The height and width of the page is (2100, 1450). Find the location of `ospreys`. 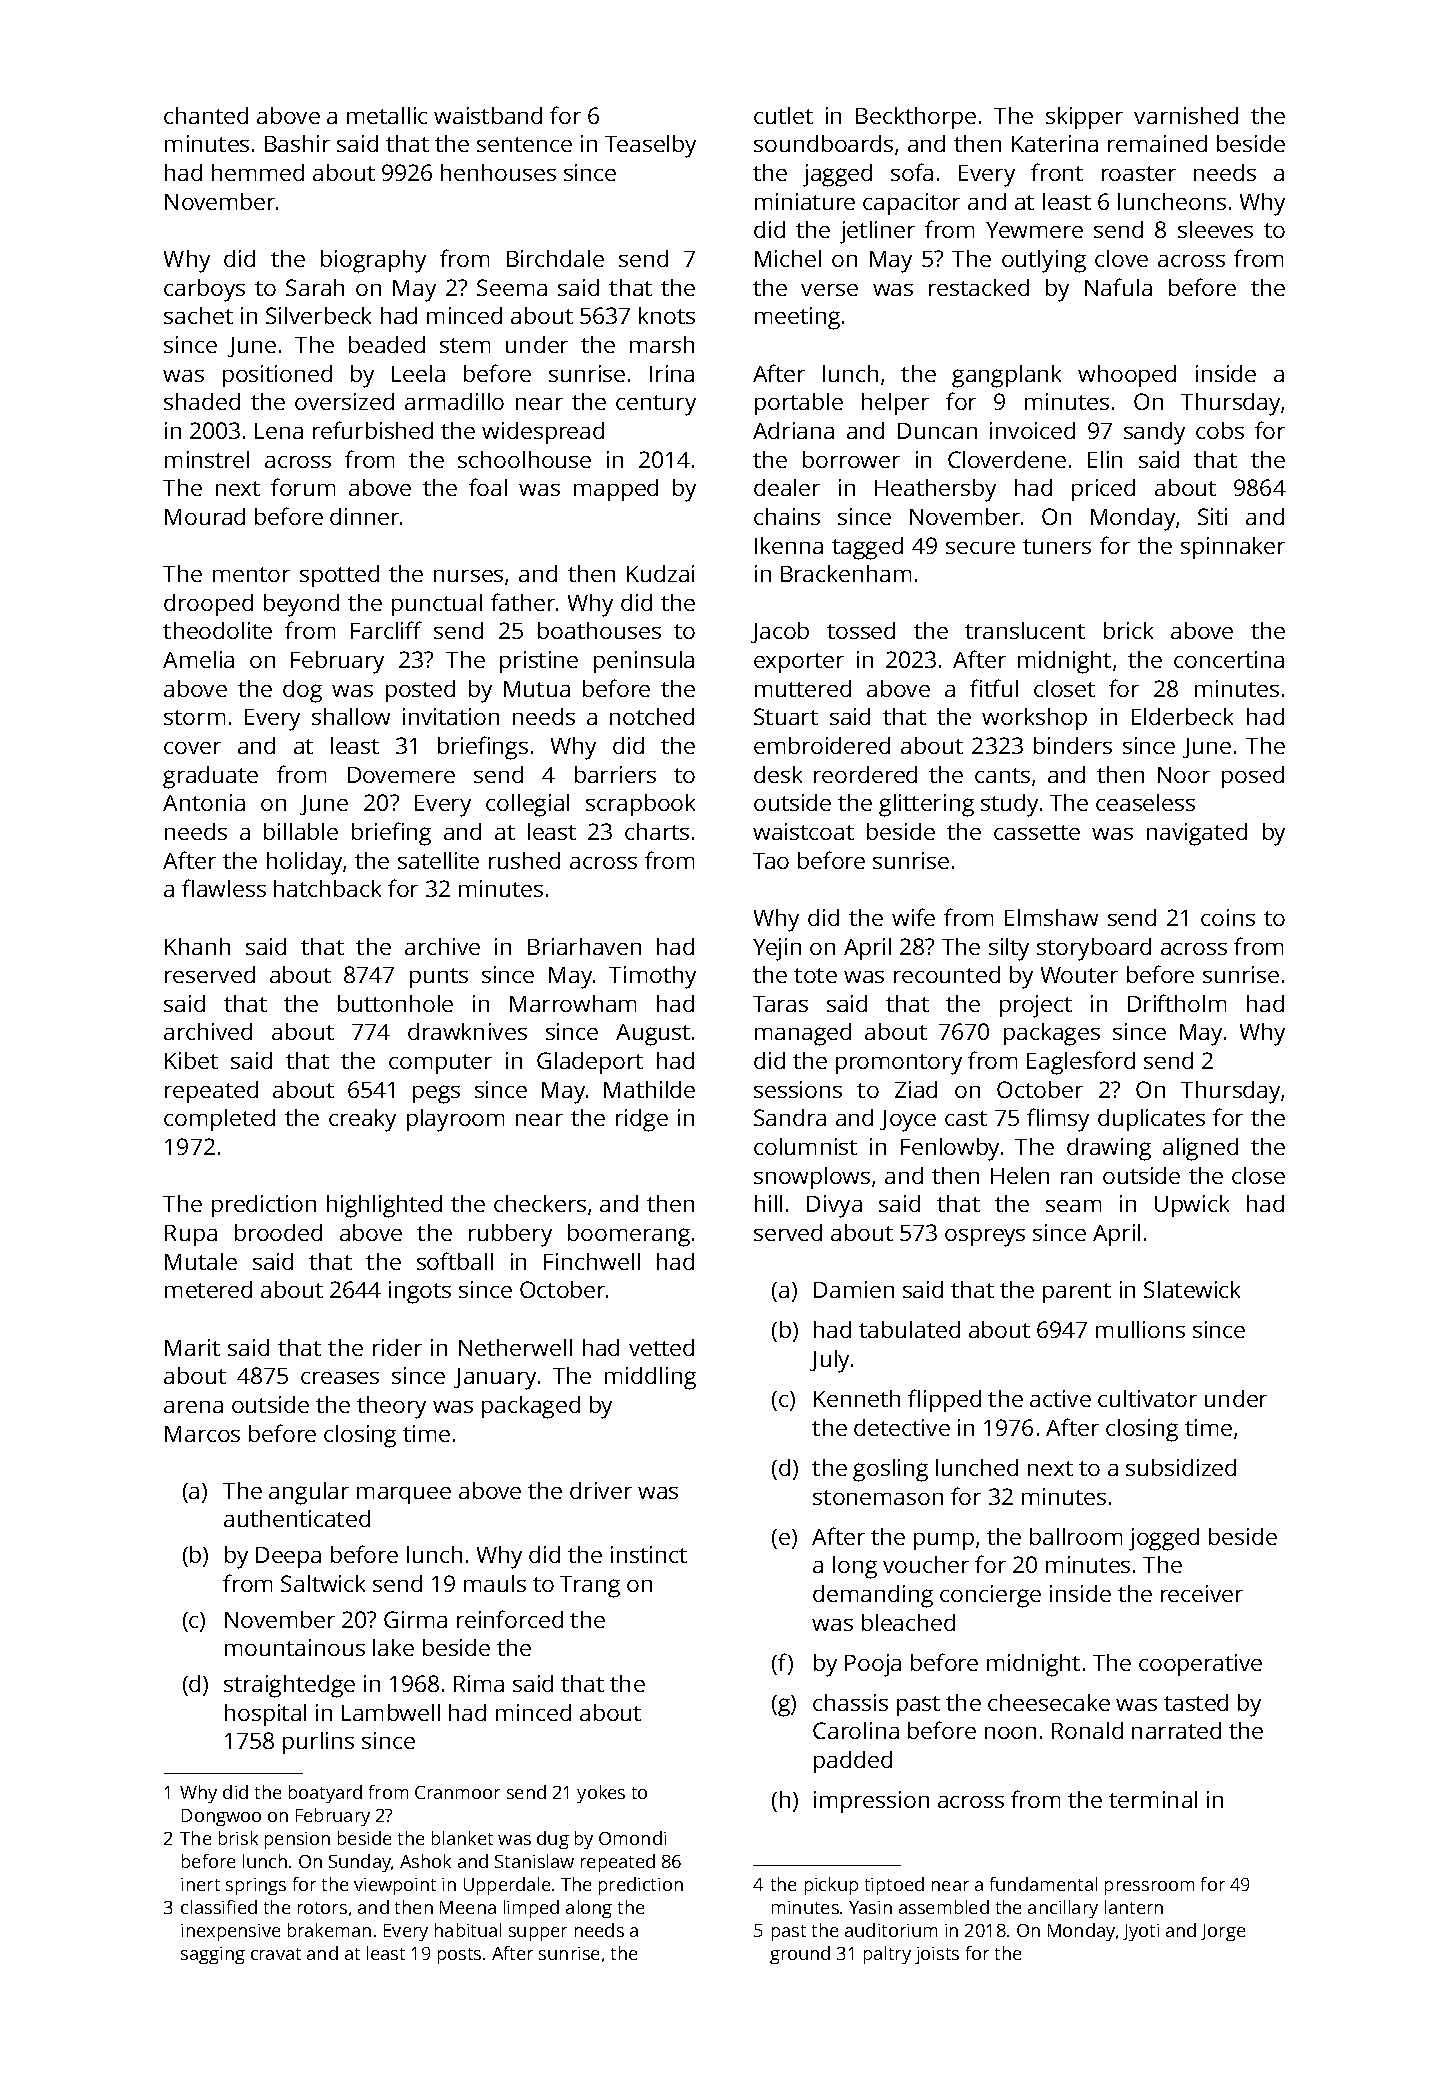

ospreys is located at coordinates (985, 1238).
